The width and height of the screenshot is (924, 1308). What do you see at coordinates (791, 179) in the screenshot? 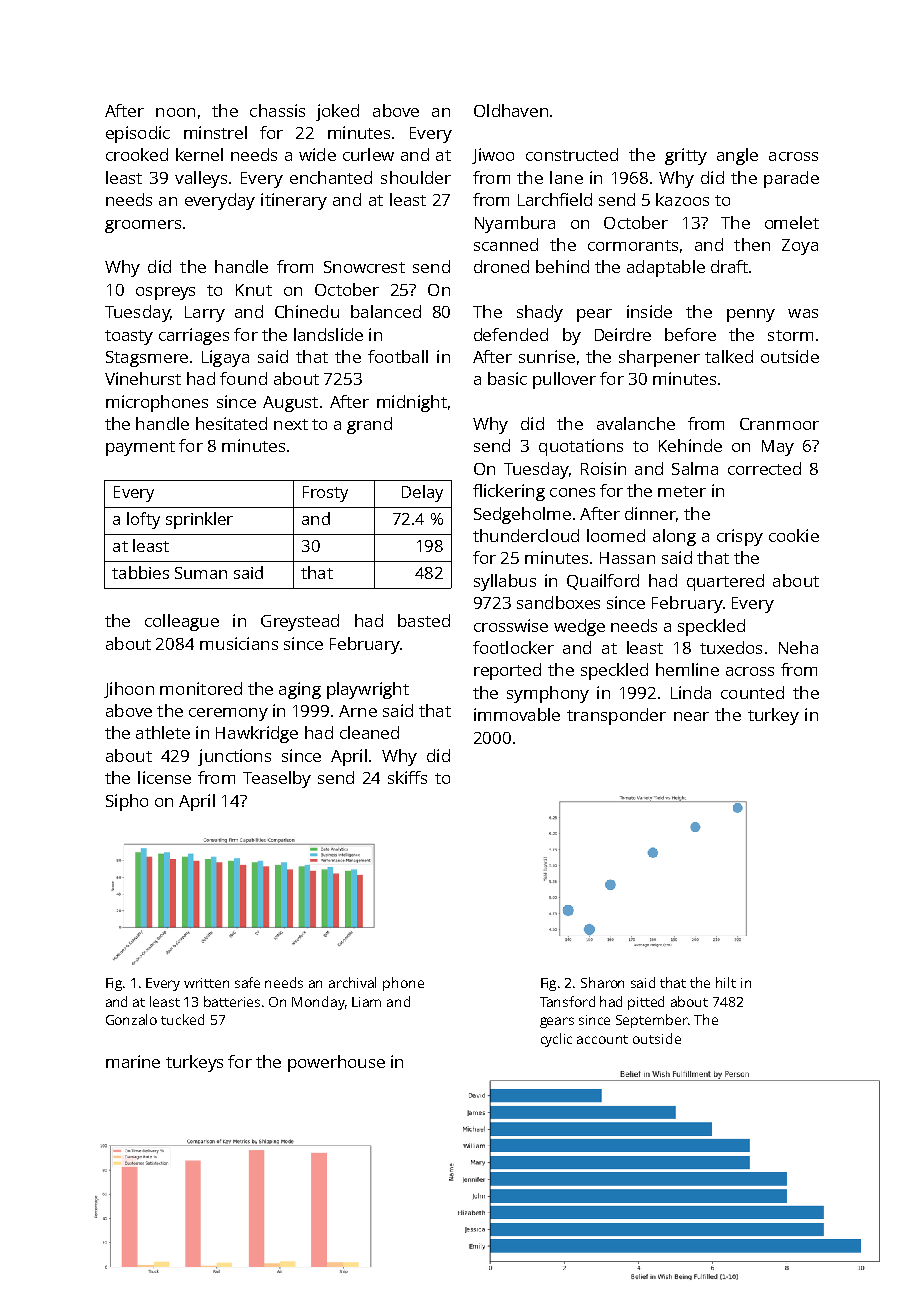
I see `parade` at bounding box center [791, 179].
